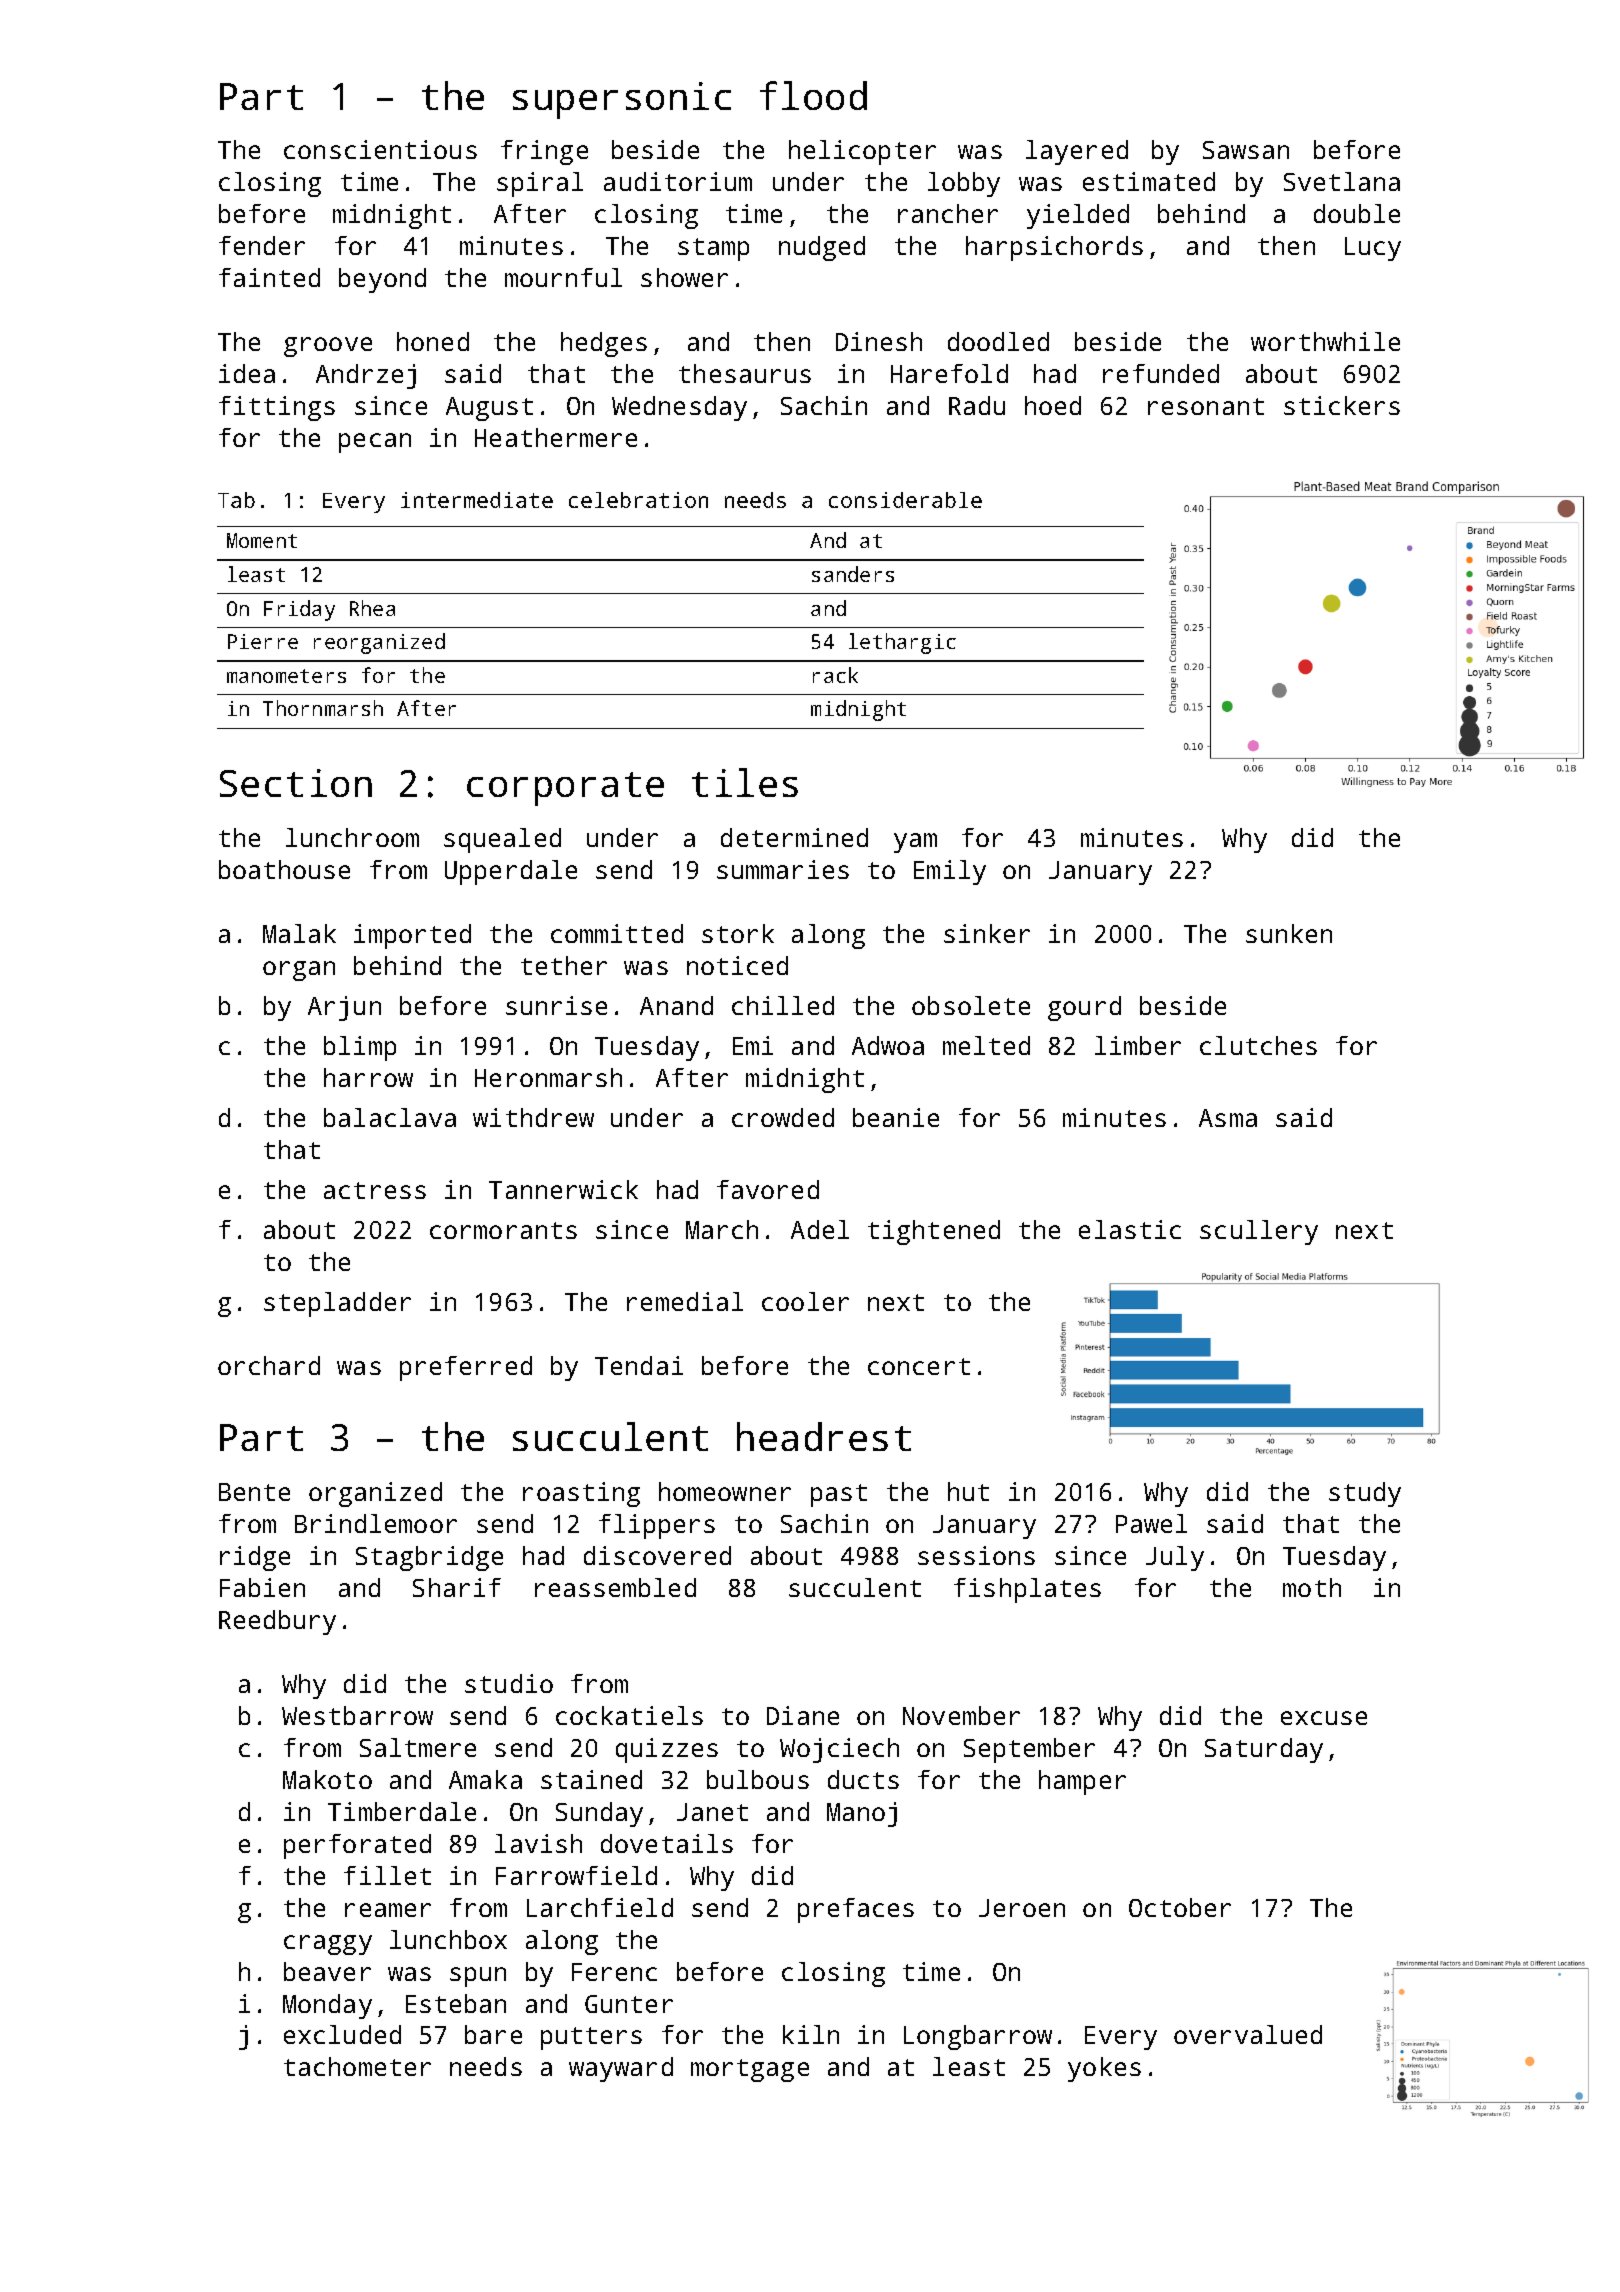 The height and width of the document is (2292, 1620). Describe the element at coordinates (254, 1492) in the document. I see `Bente` at that location.
